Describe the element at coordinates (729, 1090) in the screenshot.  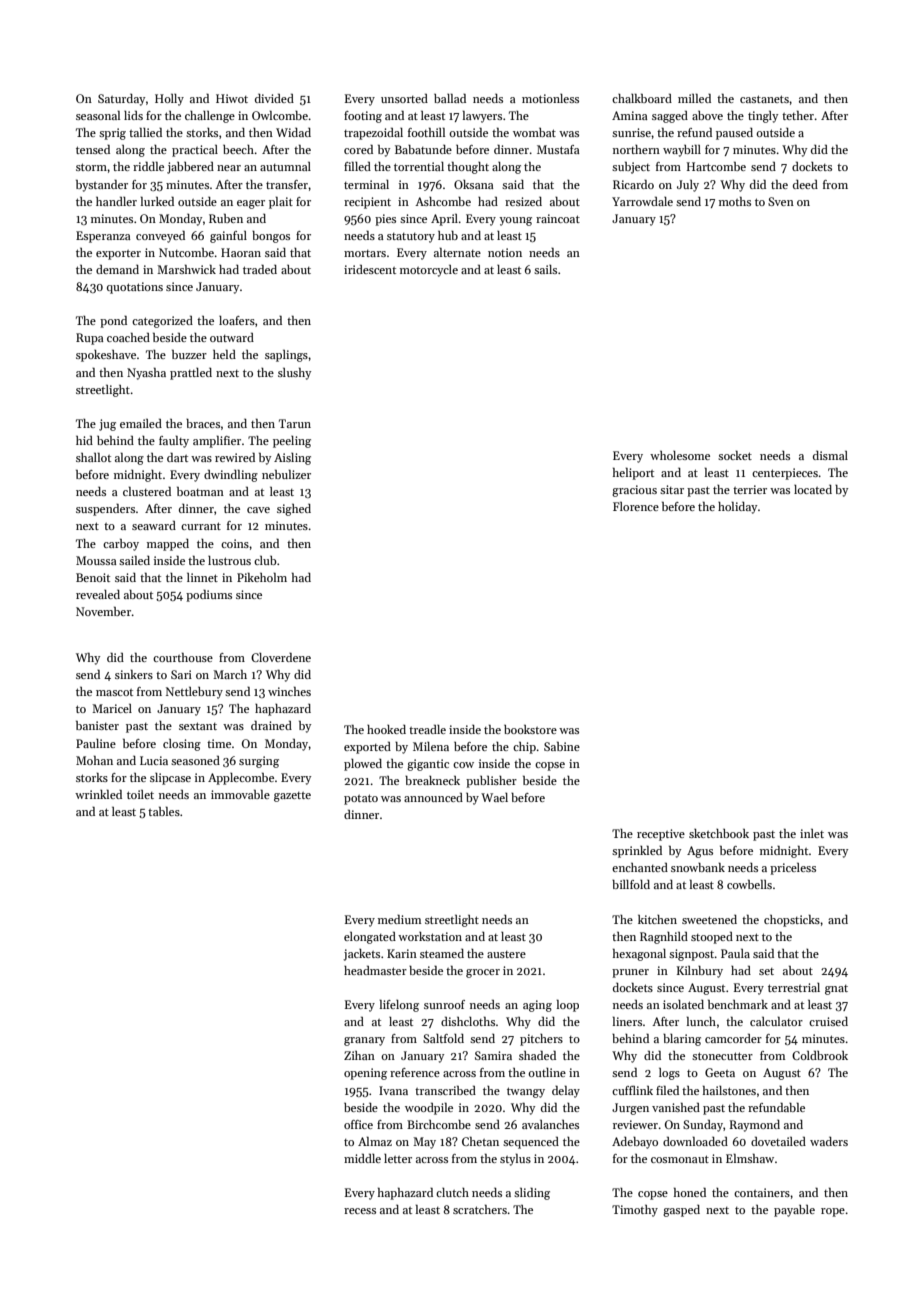
I see `hailstones` at that location.
